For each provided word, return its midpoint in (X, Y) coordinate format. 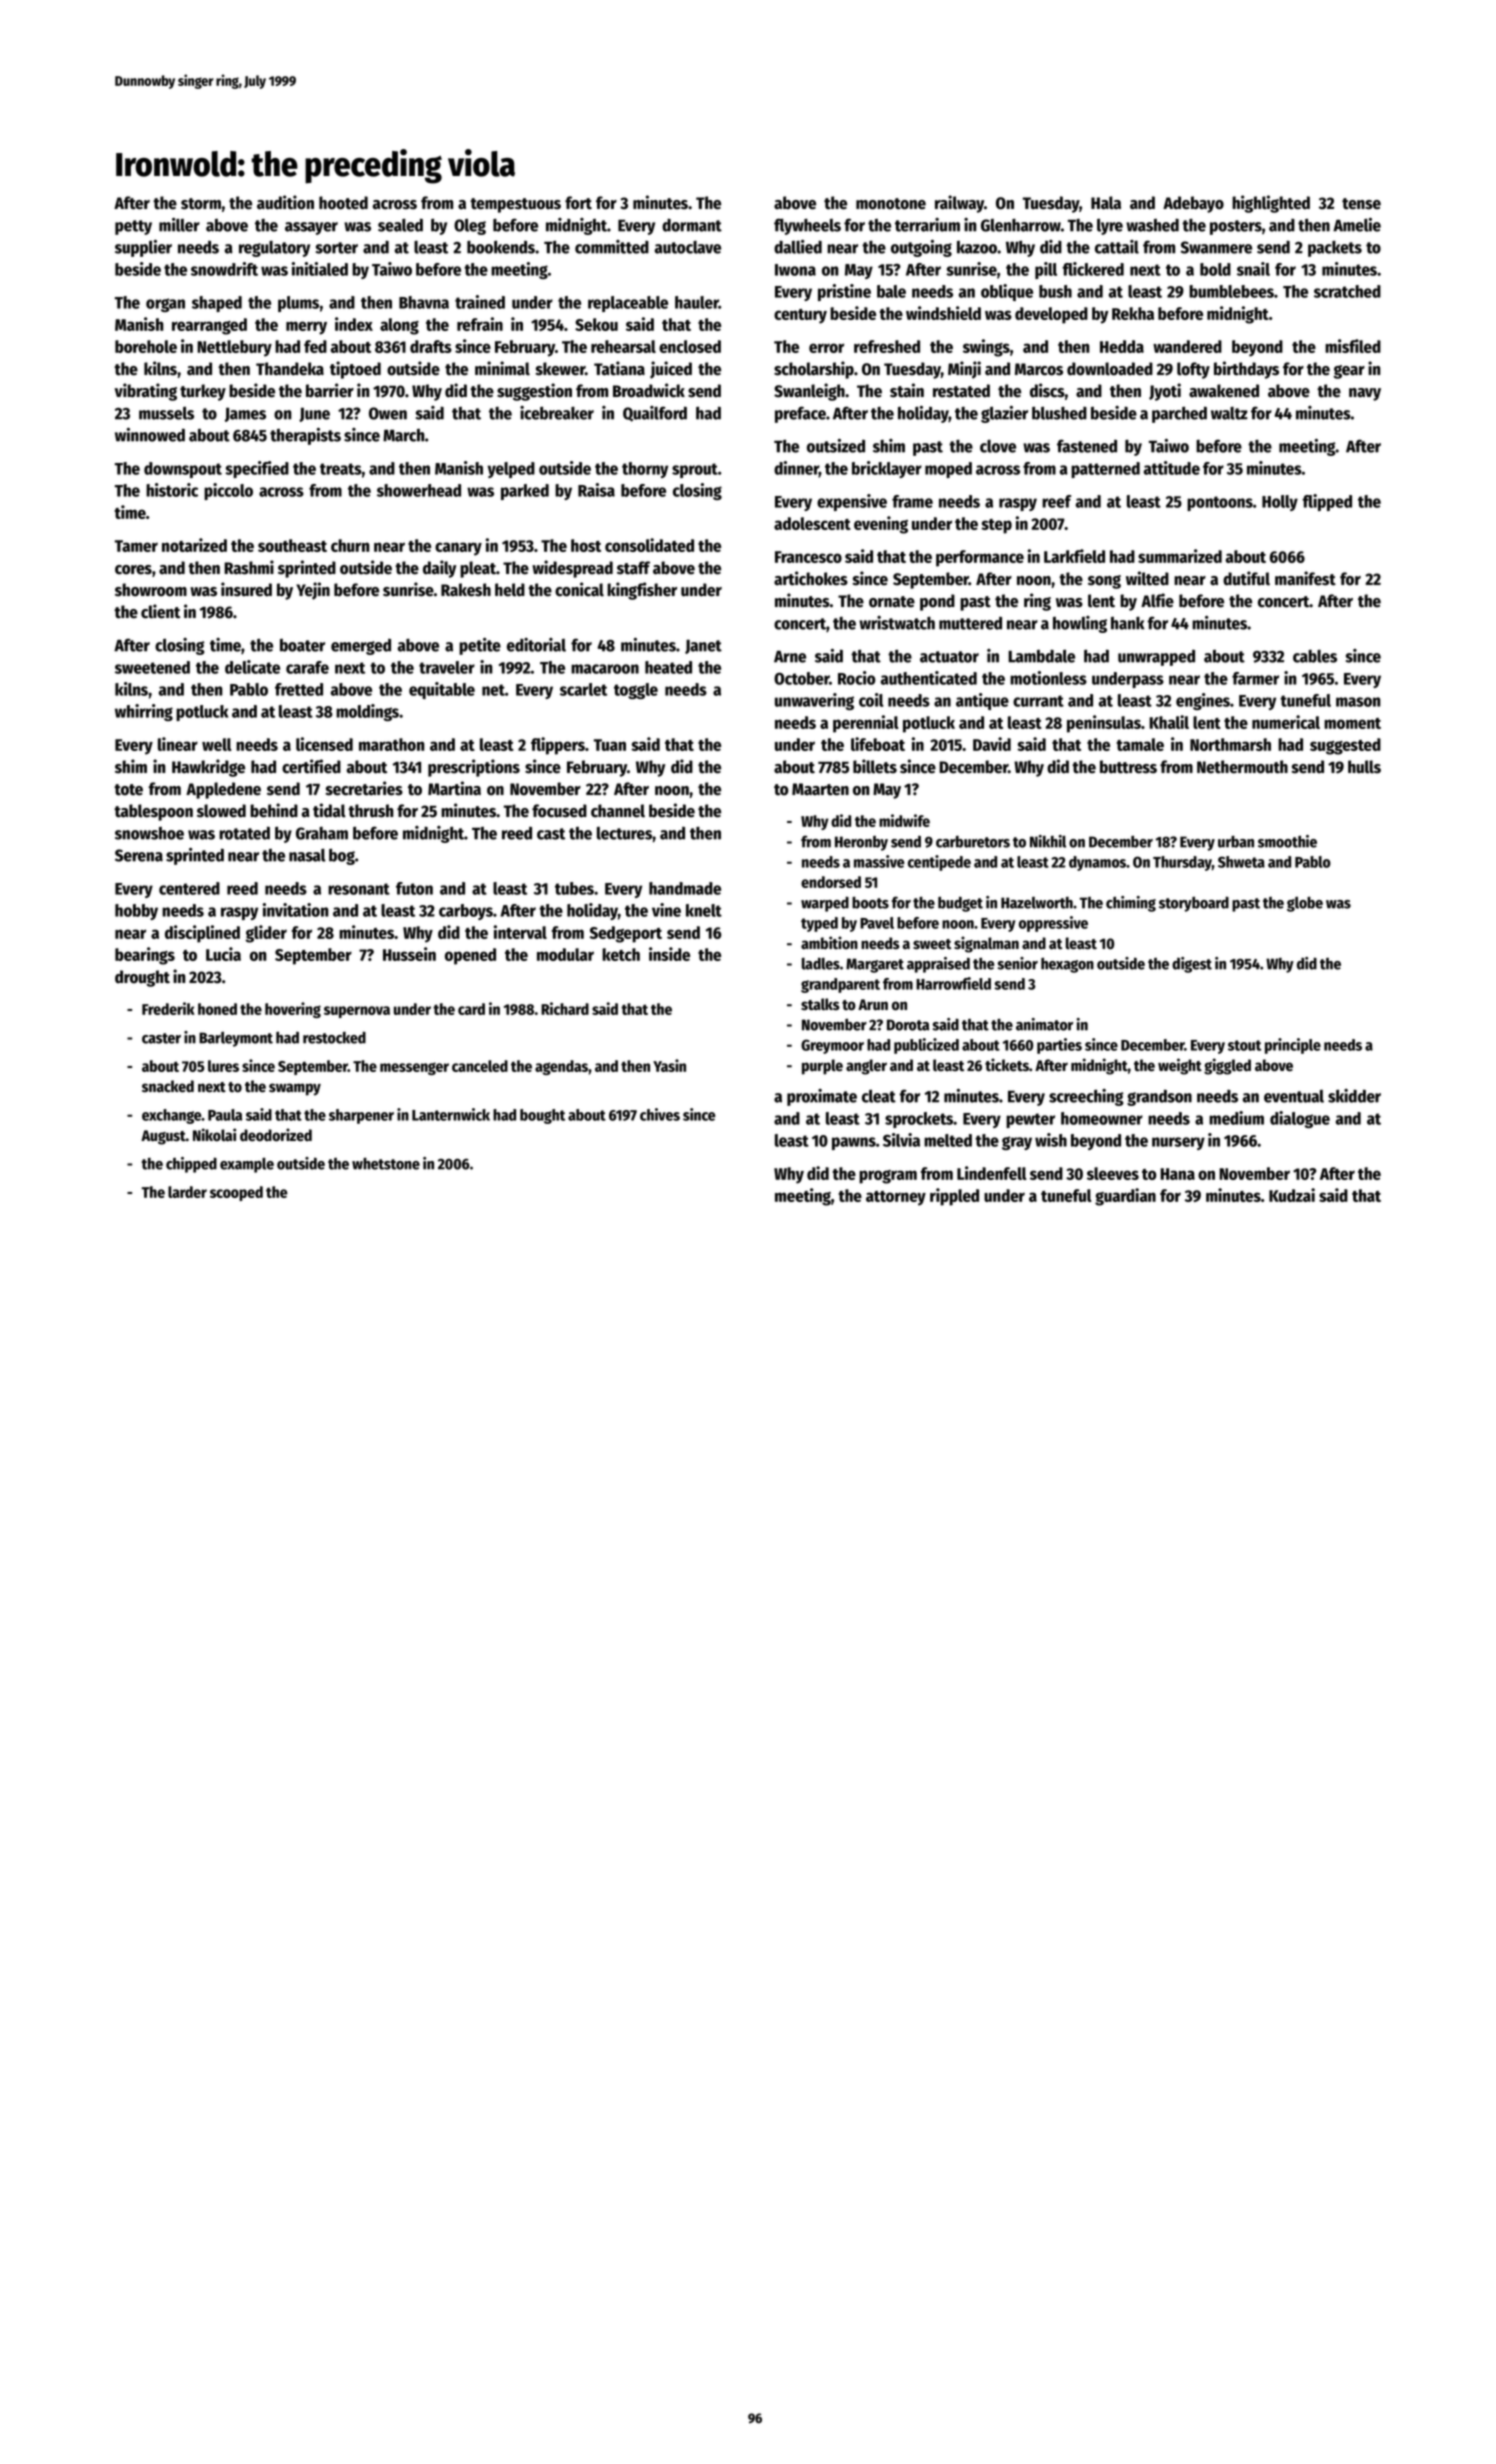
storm (201, 204)
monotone (891, 204)
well (217, 744)
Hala (1106, 203)
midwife (904, 820)
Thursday (1182, 863)
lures (223, 1066)
